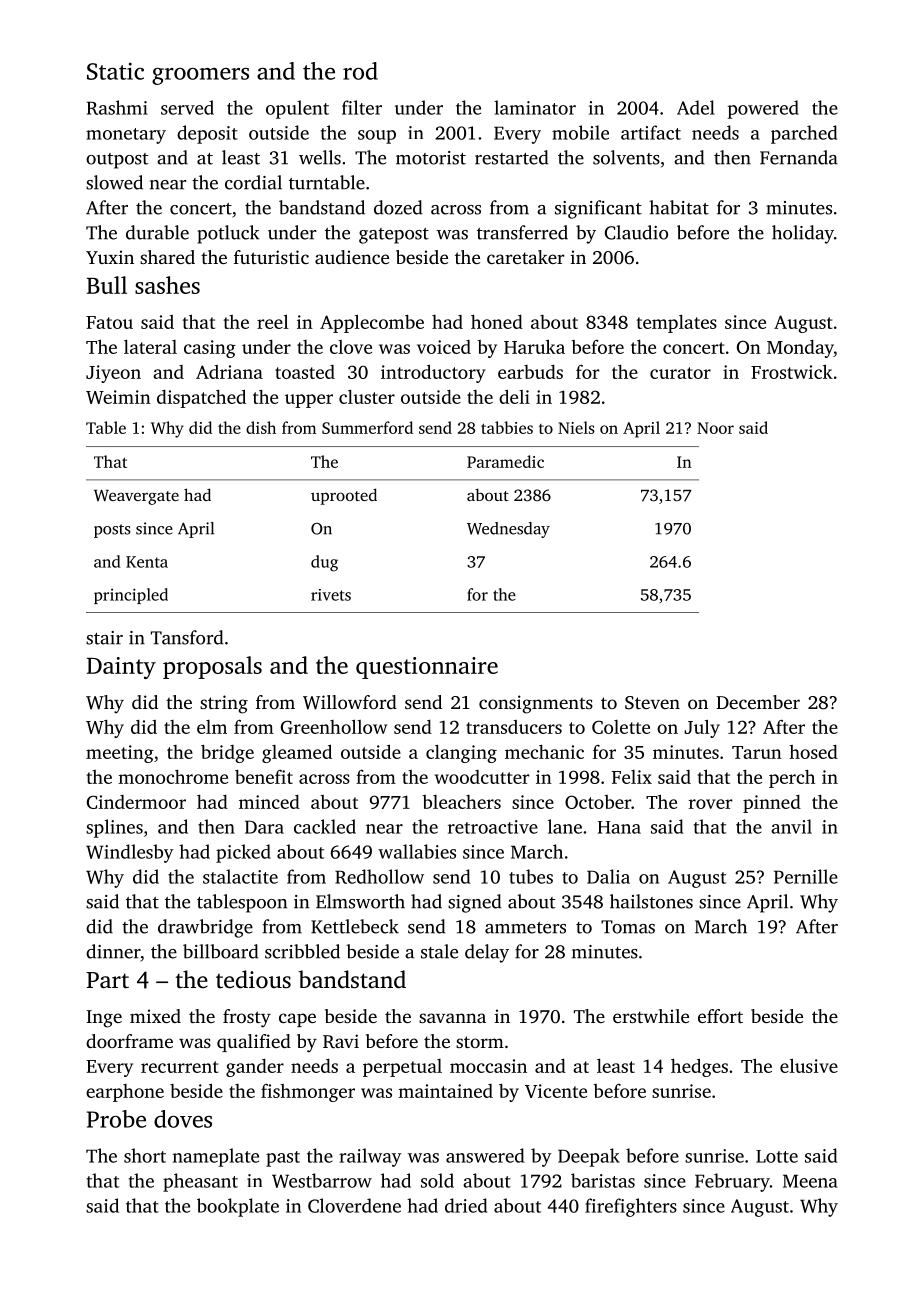  Describe the element at coordinates (791, 826) in the screenshot. I see `anvil` at that location.
